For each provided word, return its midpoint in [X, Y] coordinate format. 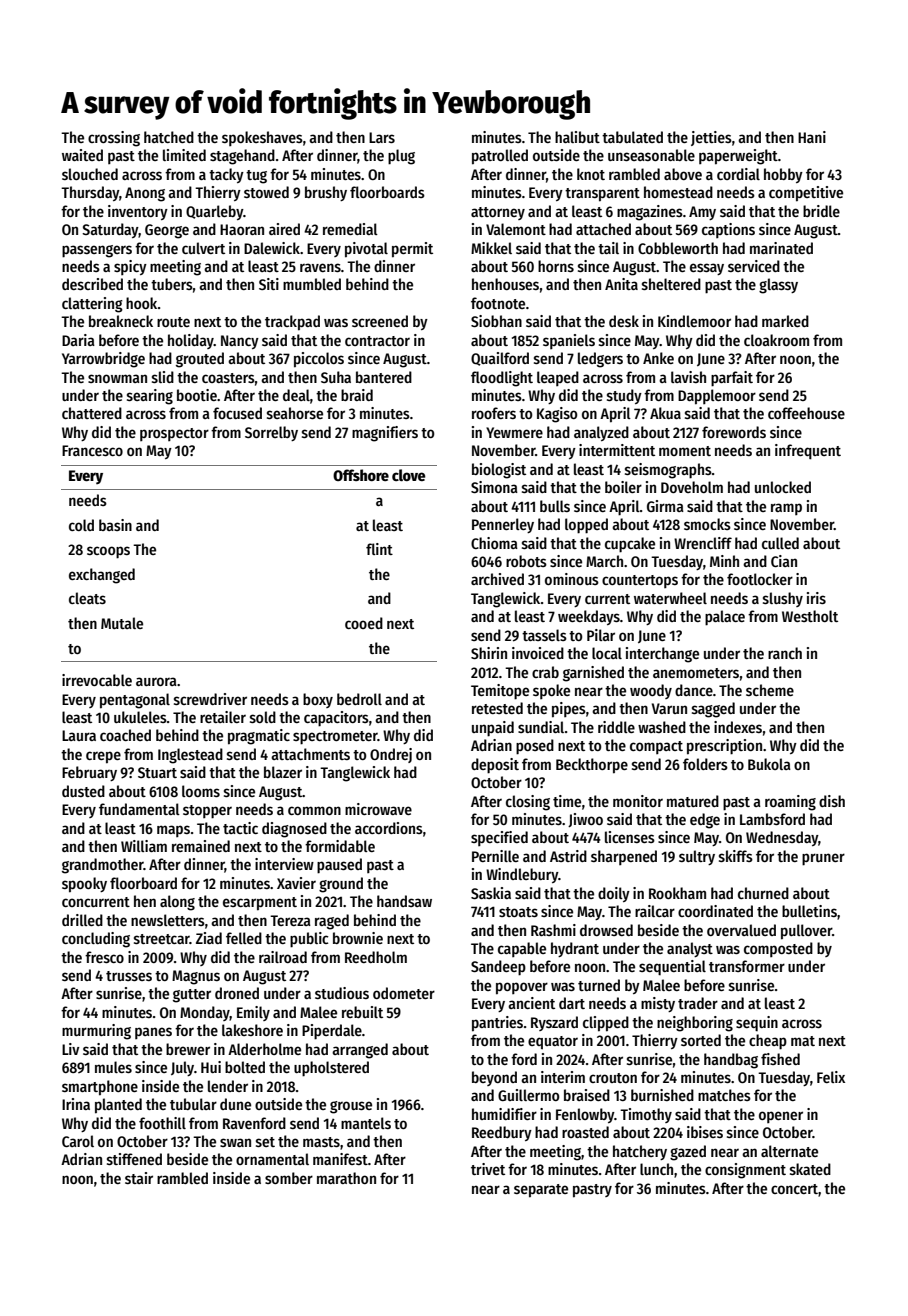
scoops [108, 552]
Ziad [209, 938]
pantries [497, 1024]
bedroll [359, 699]
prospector [174, 434]
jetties [711, 138]
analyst [690, 949]
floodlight [502, 379]
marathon [346, 1178]
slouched [90, 174]
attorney [498, 213]
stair [139, 1178]
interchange [662, 655]
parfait [732, 379]
